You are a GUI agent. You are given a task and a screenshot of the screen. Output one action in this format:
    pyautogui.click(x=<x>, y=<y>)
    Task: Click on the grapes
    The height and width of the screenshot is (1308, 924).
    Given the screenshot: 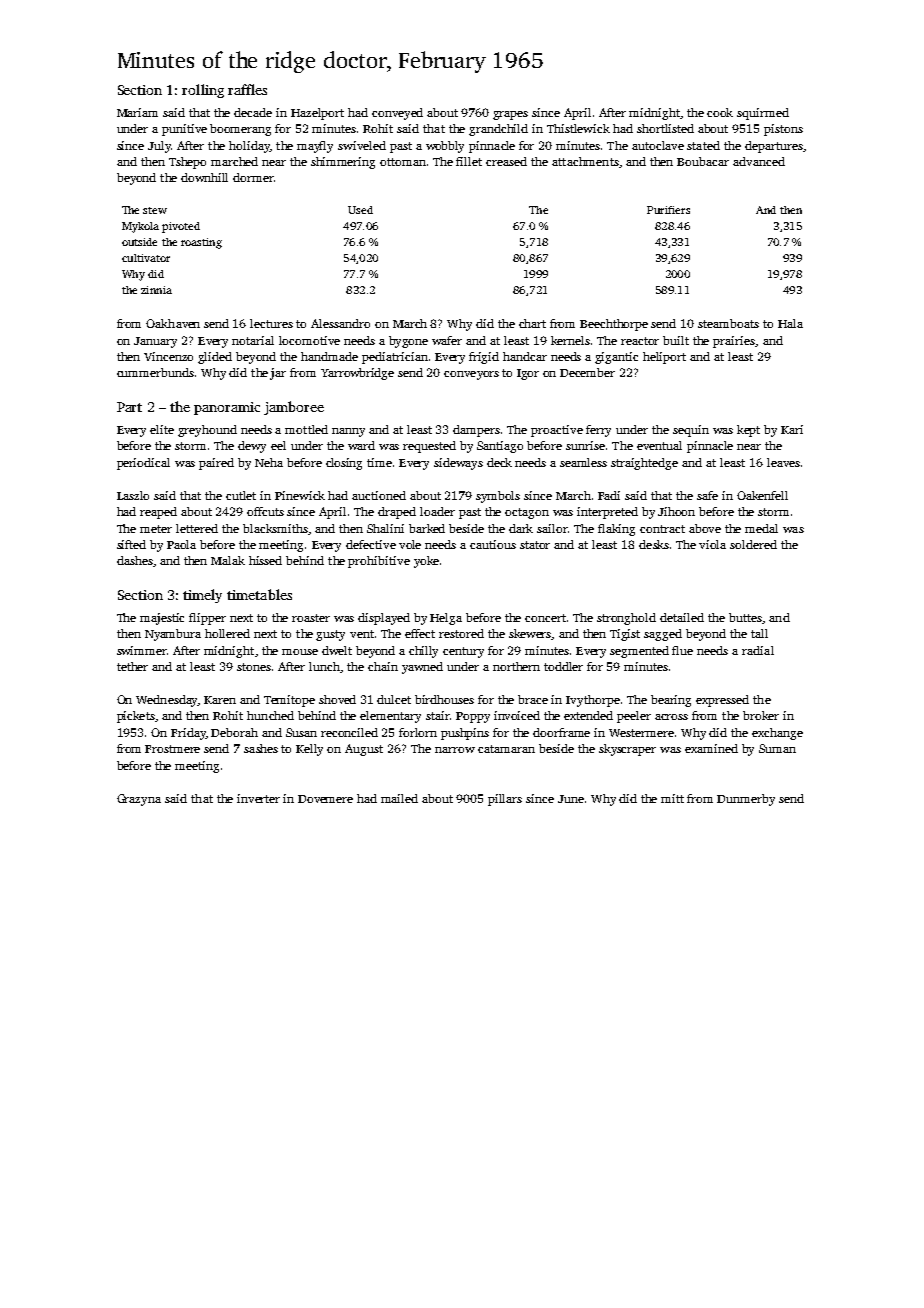 What is the action you would take?
    pyautogui.click(x=510, y=115)
